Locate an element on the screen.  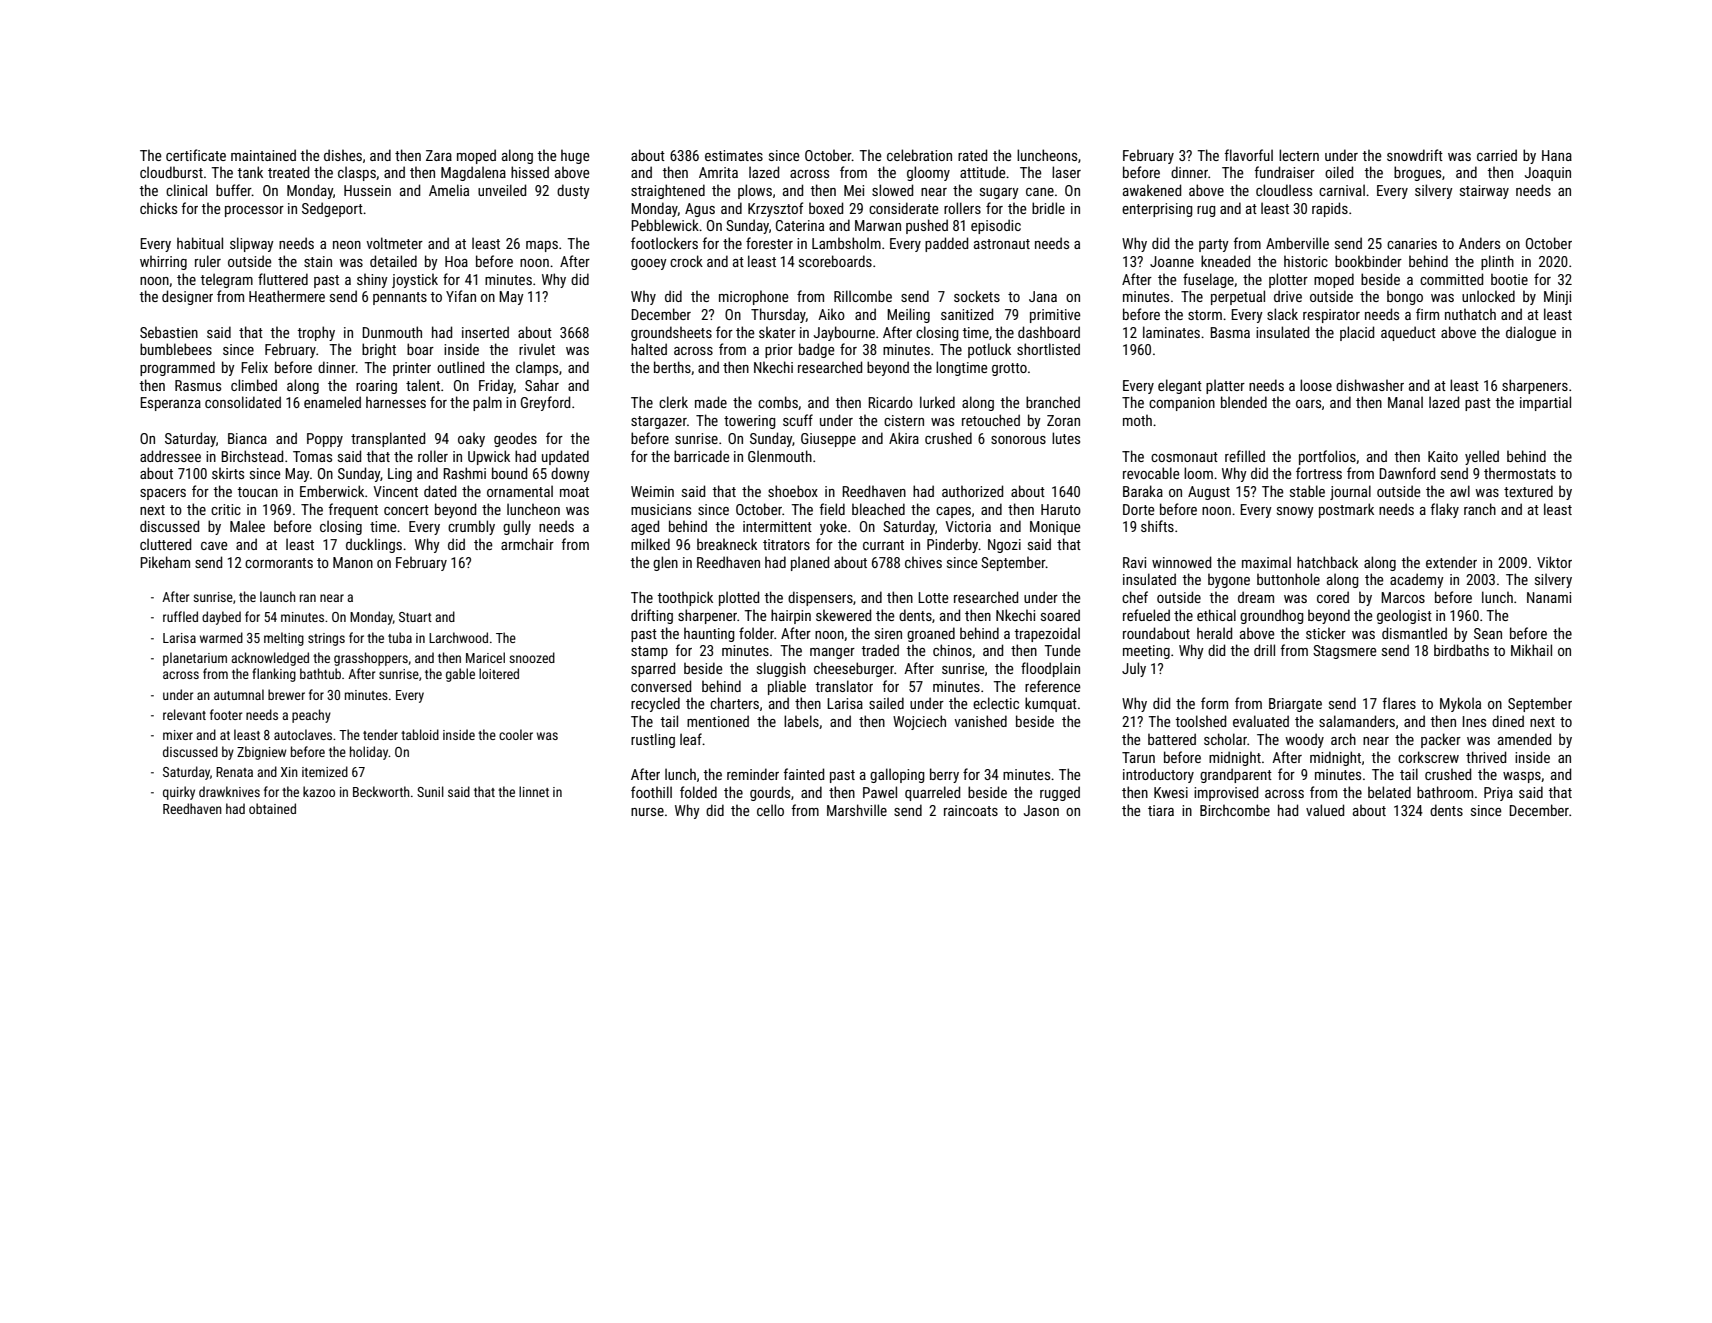
skewered is located at coordinates (843, 615).
